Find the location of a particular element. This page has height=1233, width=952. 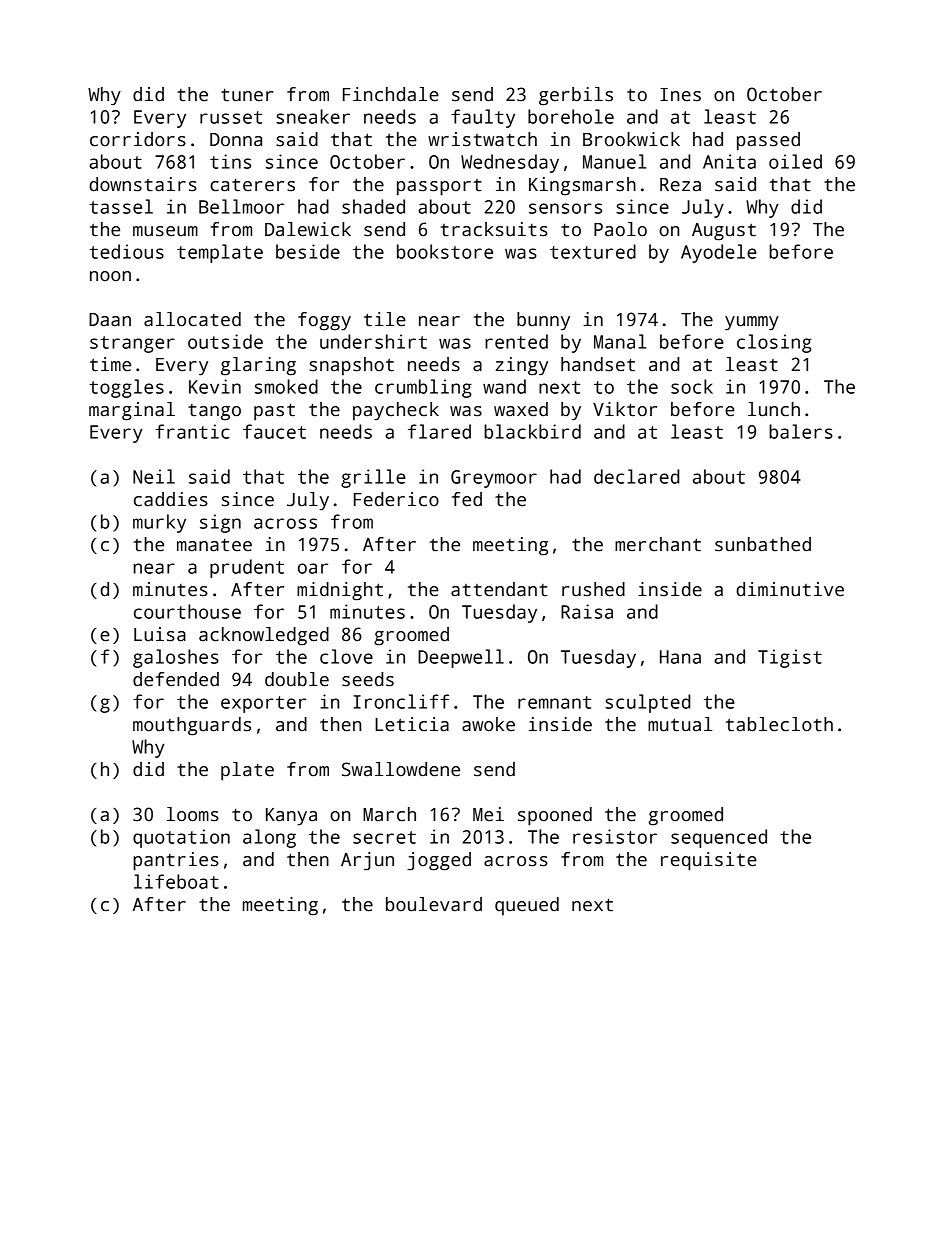

tuner is located at coordinates (247, 95).
